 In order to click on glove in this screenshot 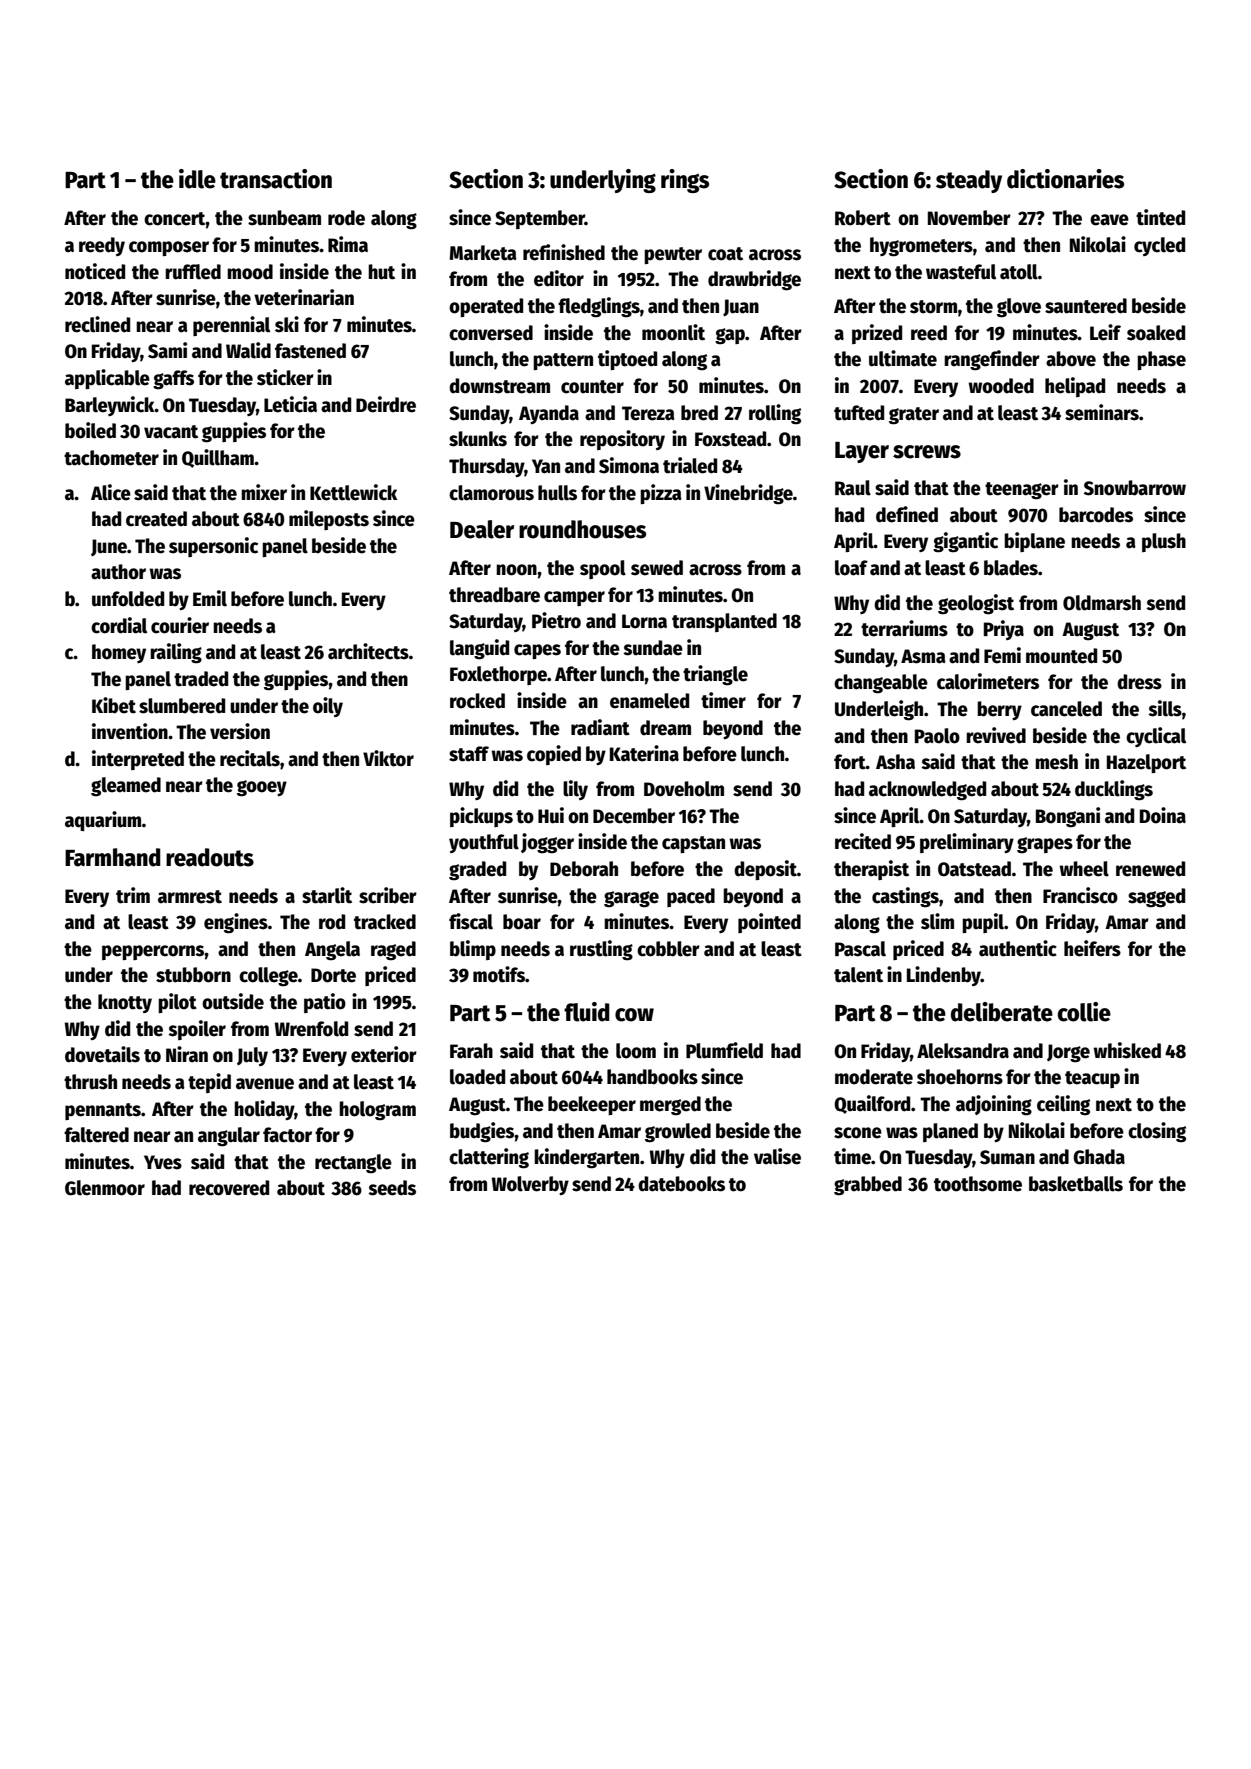, I will do `click(1019, 308)`.
